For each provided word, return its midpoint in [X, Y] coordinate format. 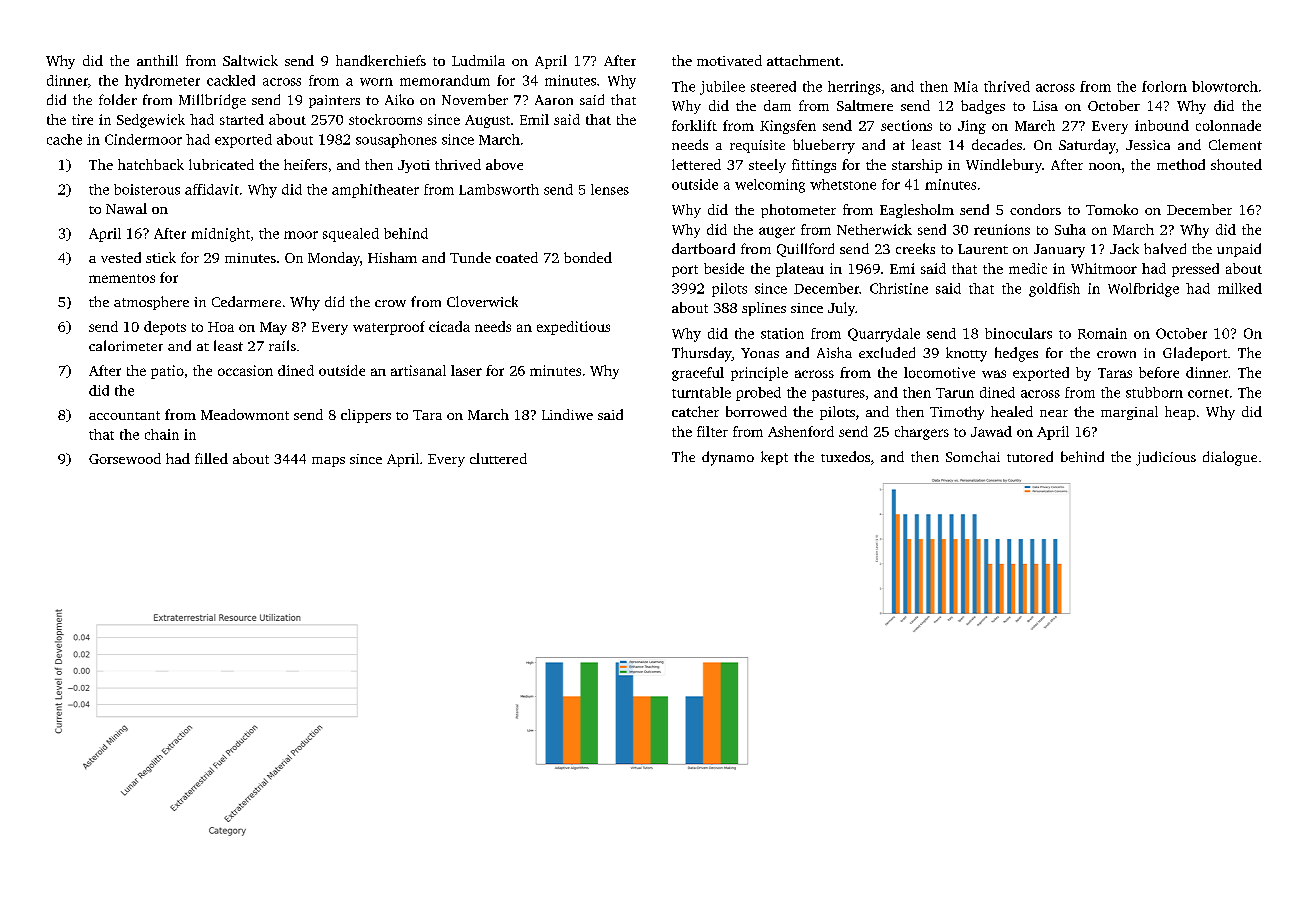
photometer [798, 211]
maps [328, 462]
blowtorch [1225, 86]
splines [764, 309]
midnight [220, 235]
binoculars [1018, 333]
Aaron [554, 100]
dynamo [728, 458]
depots [165, 328]
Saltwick [250, 60]
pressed [1195, 270]
